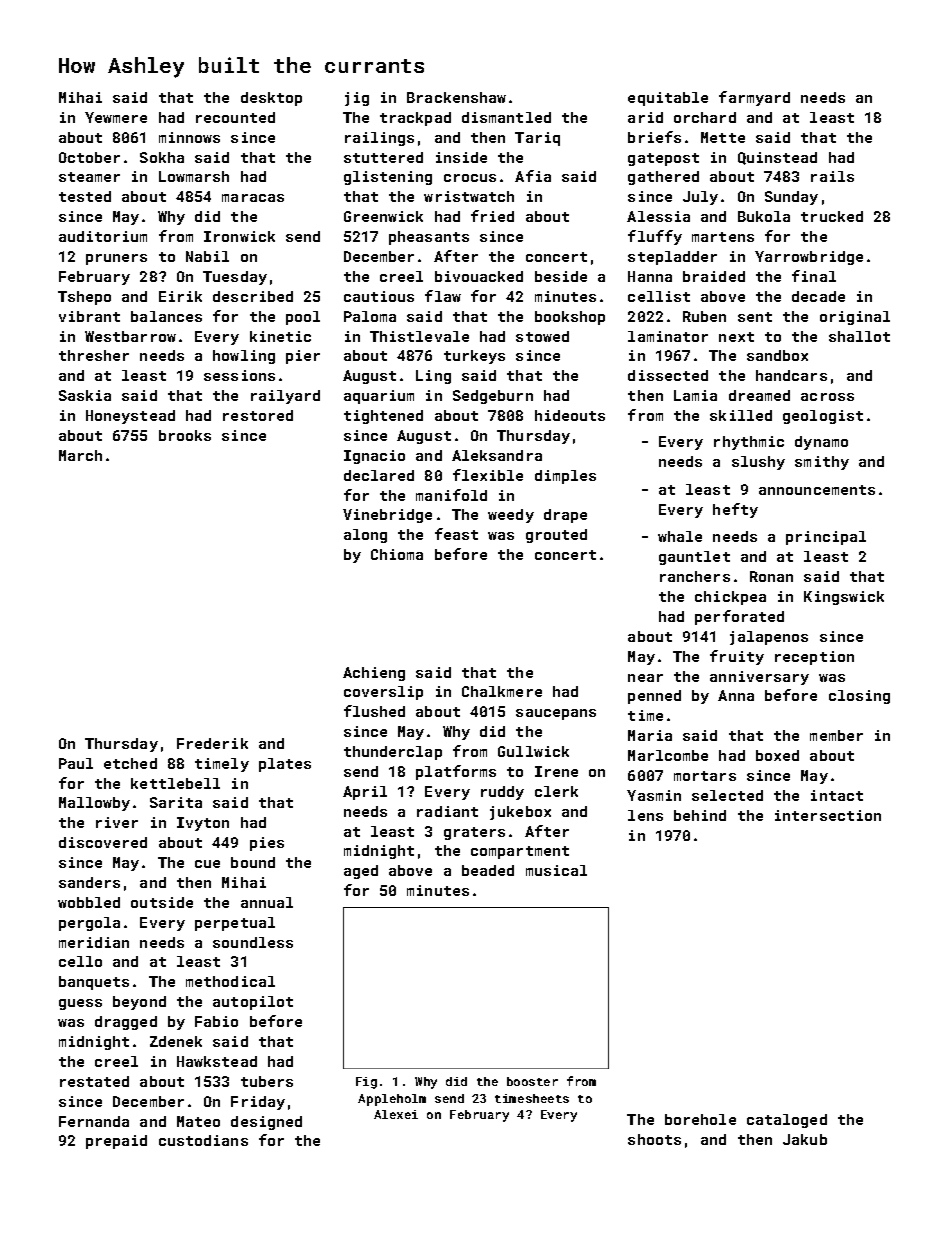 The image size is (952, 1233). What do you see at coordinates (714, 276) in the screenshot?
I see `braided` at bounding box center [714, 276].
